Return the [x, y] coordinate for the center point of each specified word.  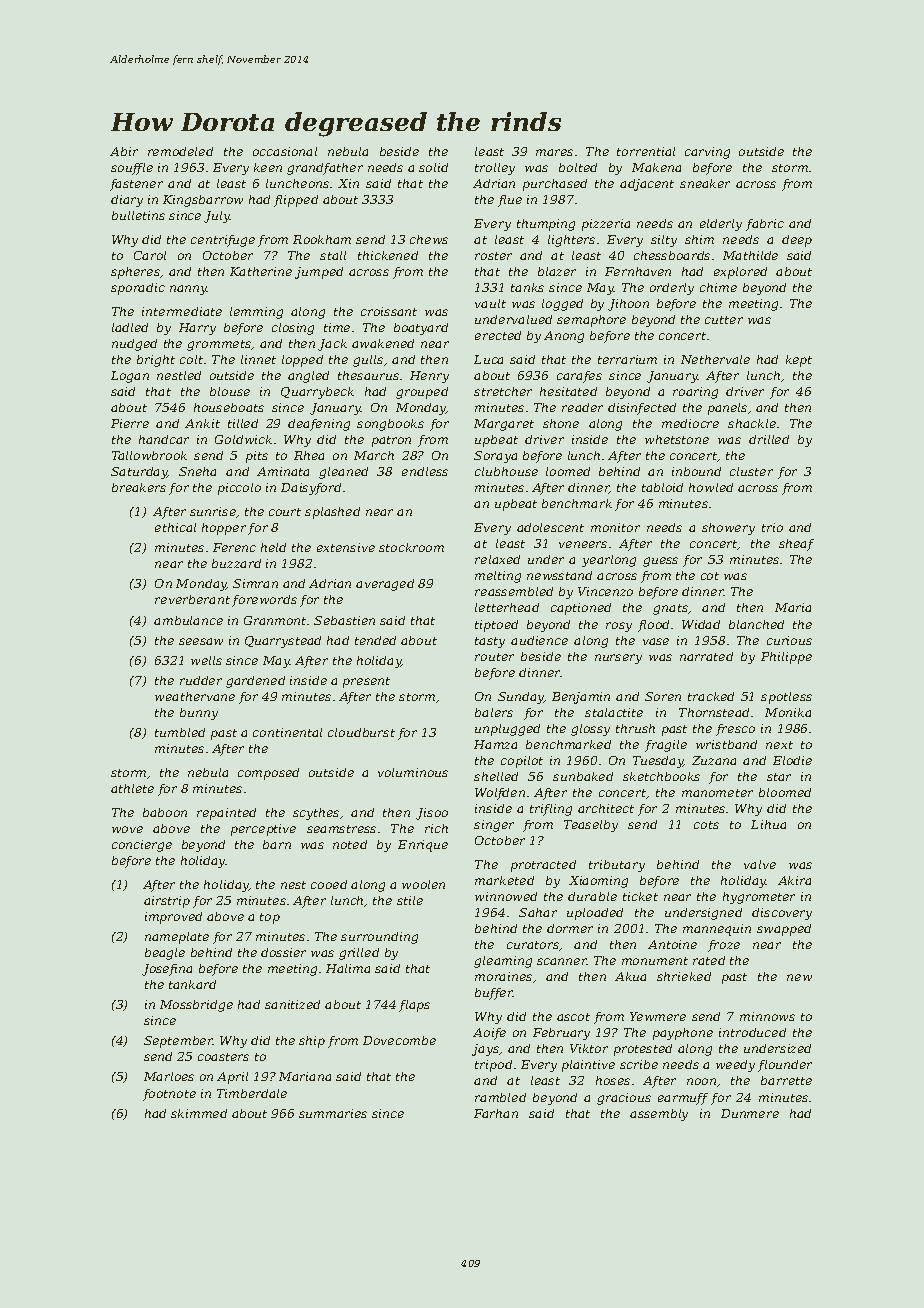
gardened [255, 682]
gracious [624, 1099]
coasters [223, 1057]
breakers [139, 487]
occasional [285, 151]
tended [375, 640]
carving [707, 153]
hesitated [568, 391]
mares [554, 152]
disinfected [642, 409]
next [779, 745]
